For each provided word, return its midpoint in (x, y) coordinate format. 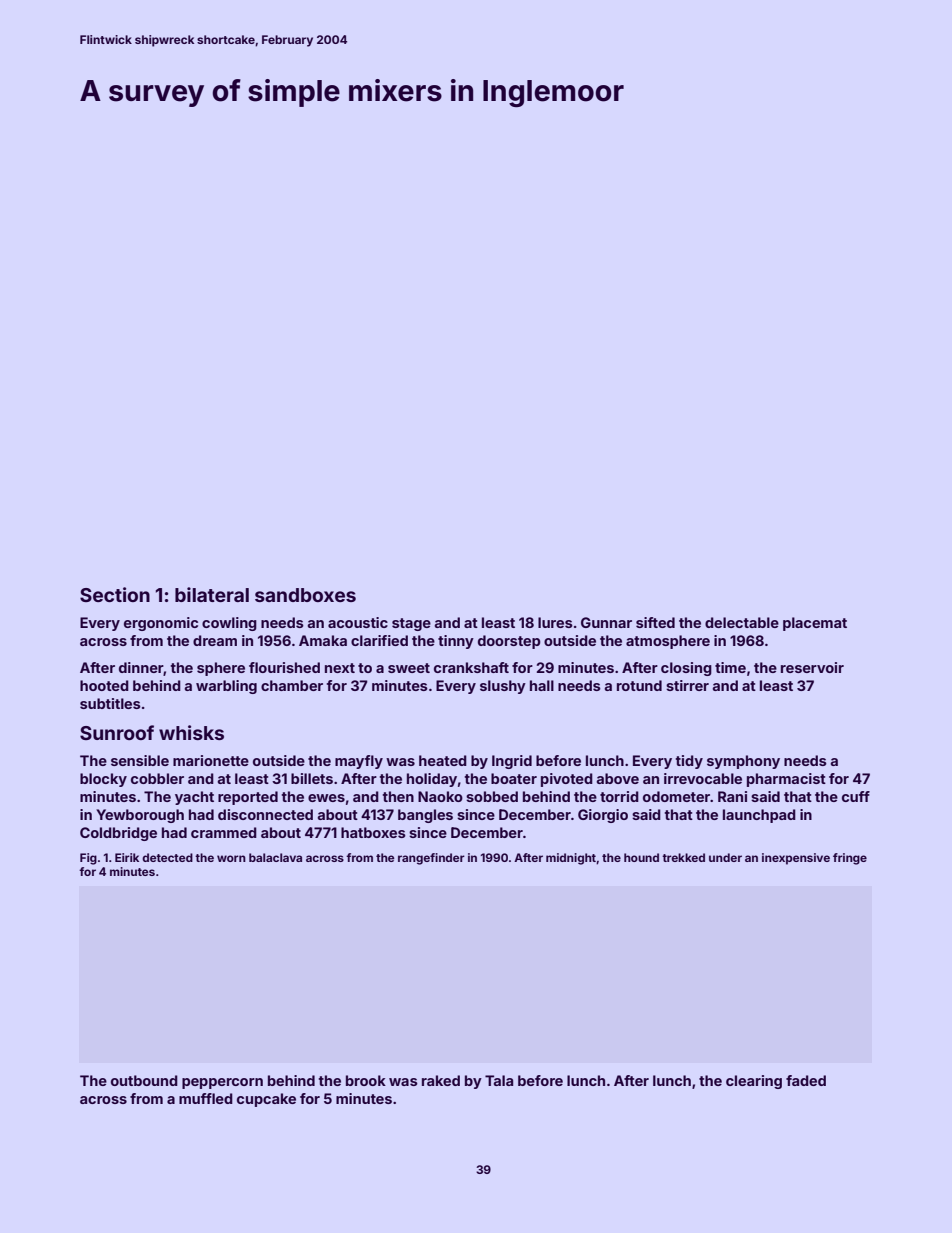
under (725, 857)
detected (167, 857)
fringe (850, 859)
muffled (206, 1098)
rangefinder (431, 859)
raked (441, 1080)
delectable (742, 622)
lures (555, 622)
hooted (104, 685)
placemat (815, 624)
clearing (754, 1082)
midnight (571, 859)
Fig (88, 859)
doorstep (509, 642)
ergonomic (161, 624)
